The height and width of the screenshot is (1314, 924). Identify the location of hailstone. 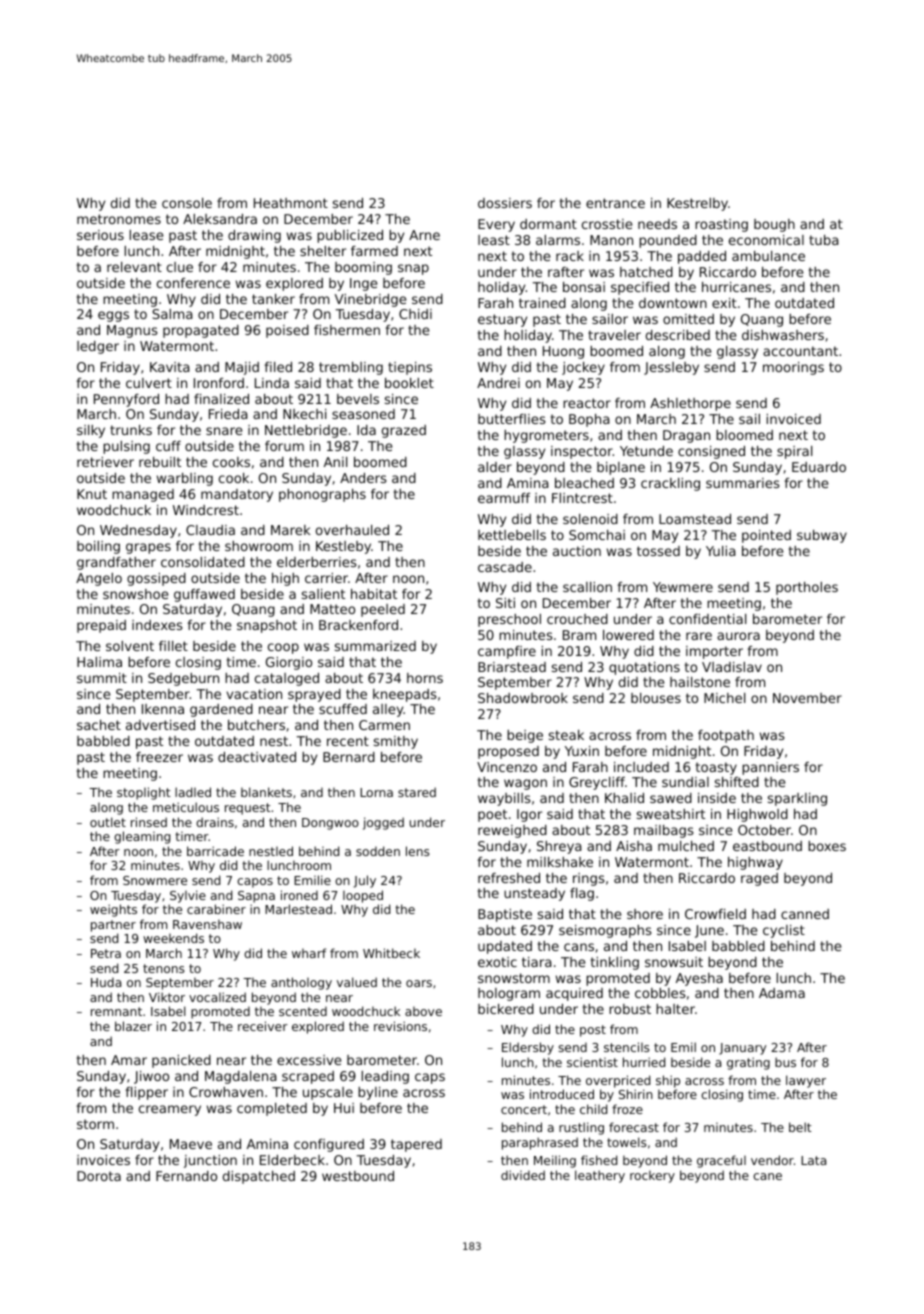
(700, 682).
